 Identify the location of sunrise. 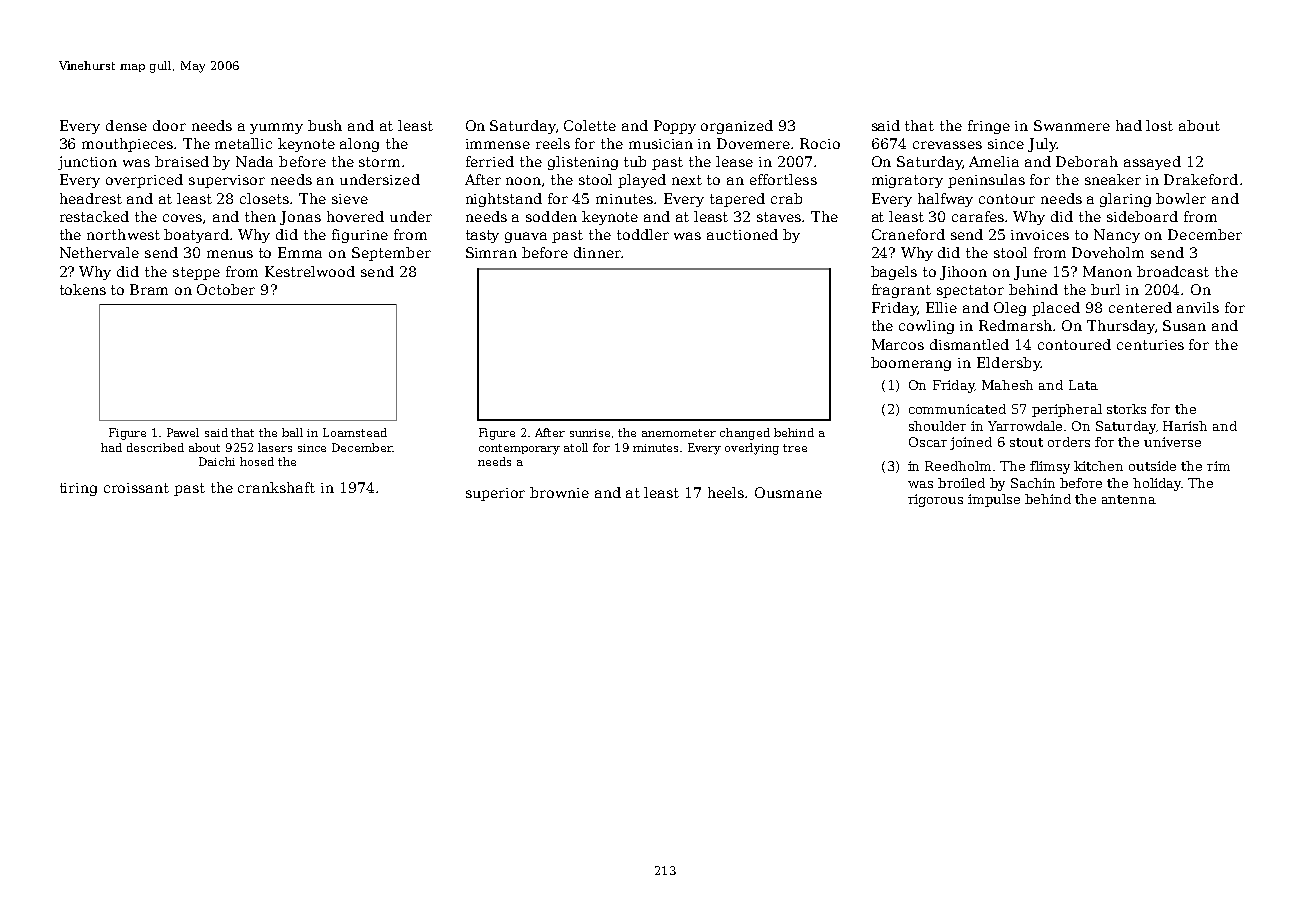
(590, 433).
